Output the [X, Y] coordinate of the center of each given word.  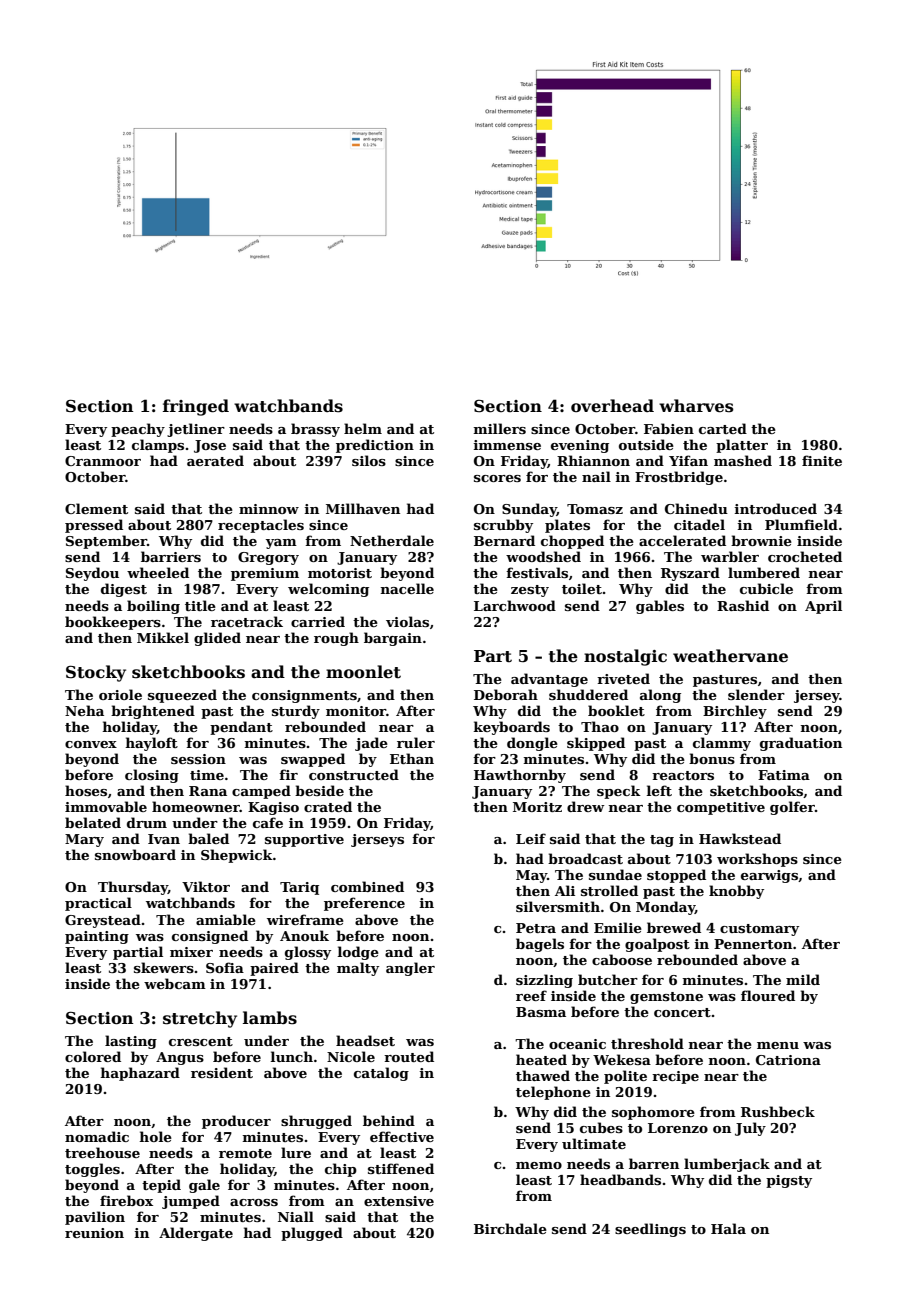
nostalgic [625, 657]
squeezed [182, 696]
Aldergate [196, 1234]
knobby [736, 892]
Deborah [506, 694]
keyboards [511, 728]
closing [152, 776]
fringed [196, 407]
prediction [375, 446]
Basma [541, 1012]
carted [723, 428]
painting [97, 937]
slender [756, 694]
